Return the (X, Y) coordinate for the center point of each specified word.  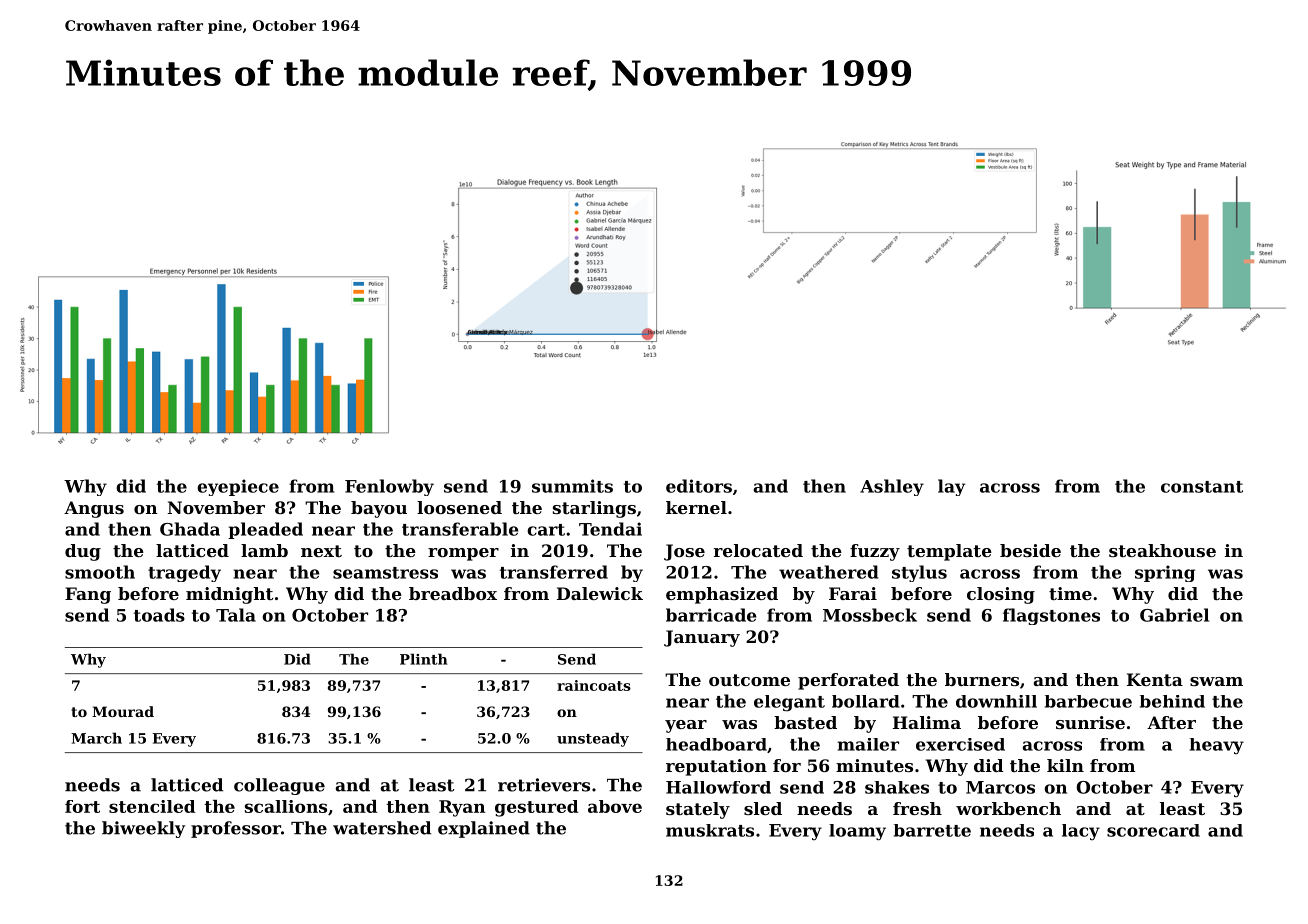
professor (236, 829)
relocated (758, 550)
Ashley (892, 487)
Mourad (123, 711)
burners (982, 679)
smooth (100, 572)
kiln (1065, 765)
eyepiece (238, 487)
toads (159, 615)
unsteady (593, 739)
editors (699, 486)
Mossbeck (870, 615)
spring (1165, 573)
